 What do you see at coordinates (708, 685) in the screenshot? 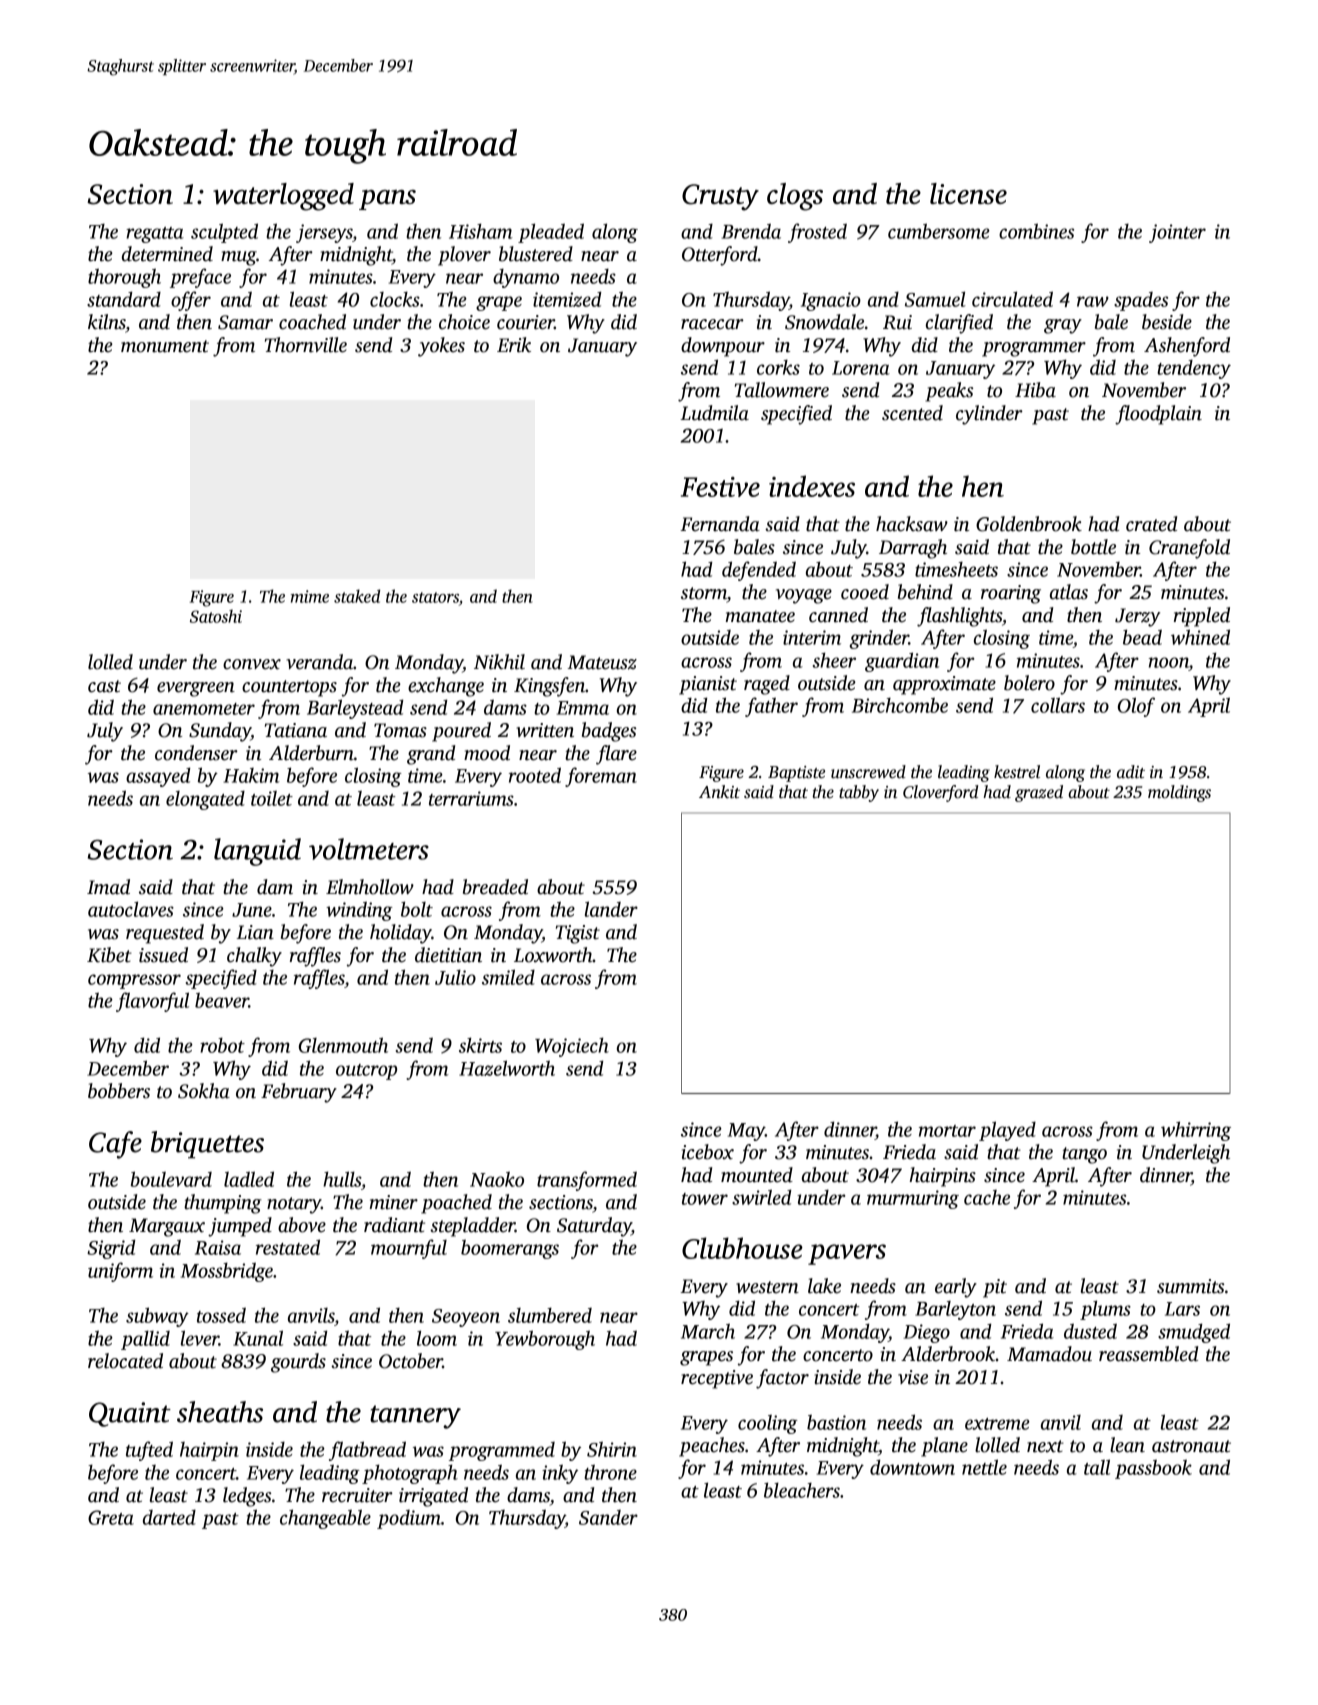
I see `pianist` at bounding box center [708, 685].
